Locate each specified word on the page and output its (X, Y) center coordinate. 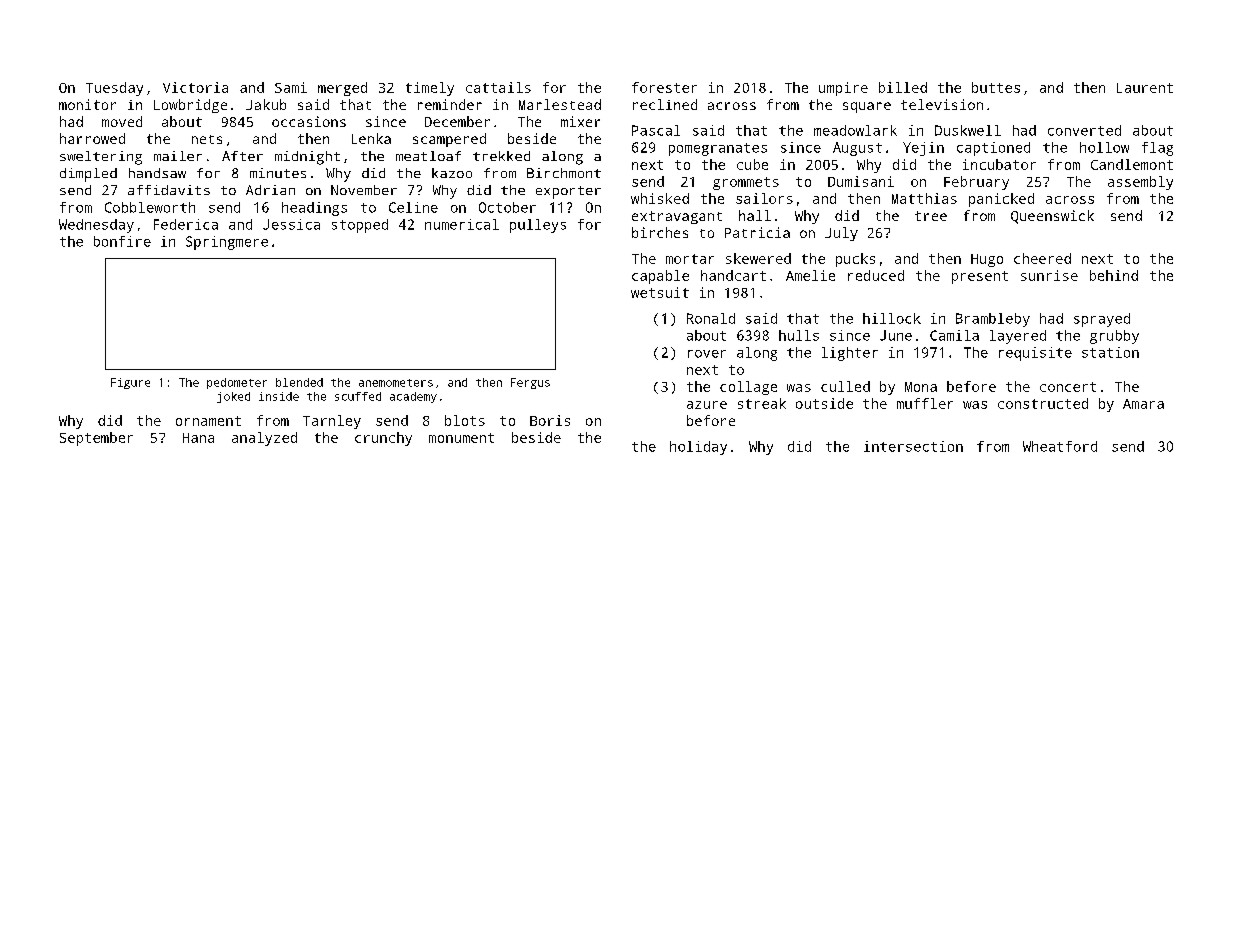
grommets (746, 183)
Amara (1143, 404)
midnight (307, 158)
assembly (1140, 183)
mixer (580, 121)
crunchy (383, 439)
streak (762, 403)
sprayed (1102, 320)
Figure (130, 383)
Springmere (227, 243)
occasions (309, 121)
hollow (1104, 147)
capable (660, 277)
